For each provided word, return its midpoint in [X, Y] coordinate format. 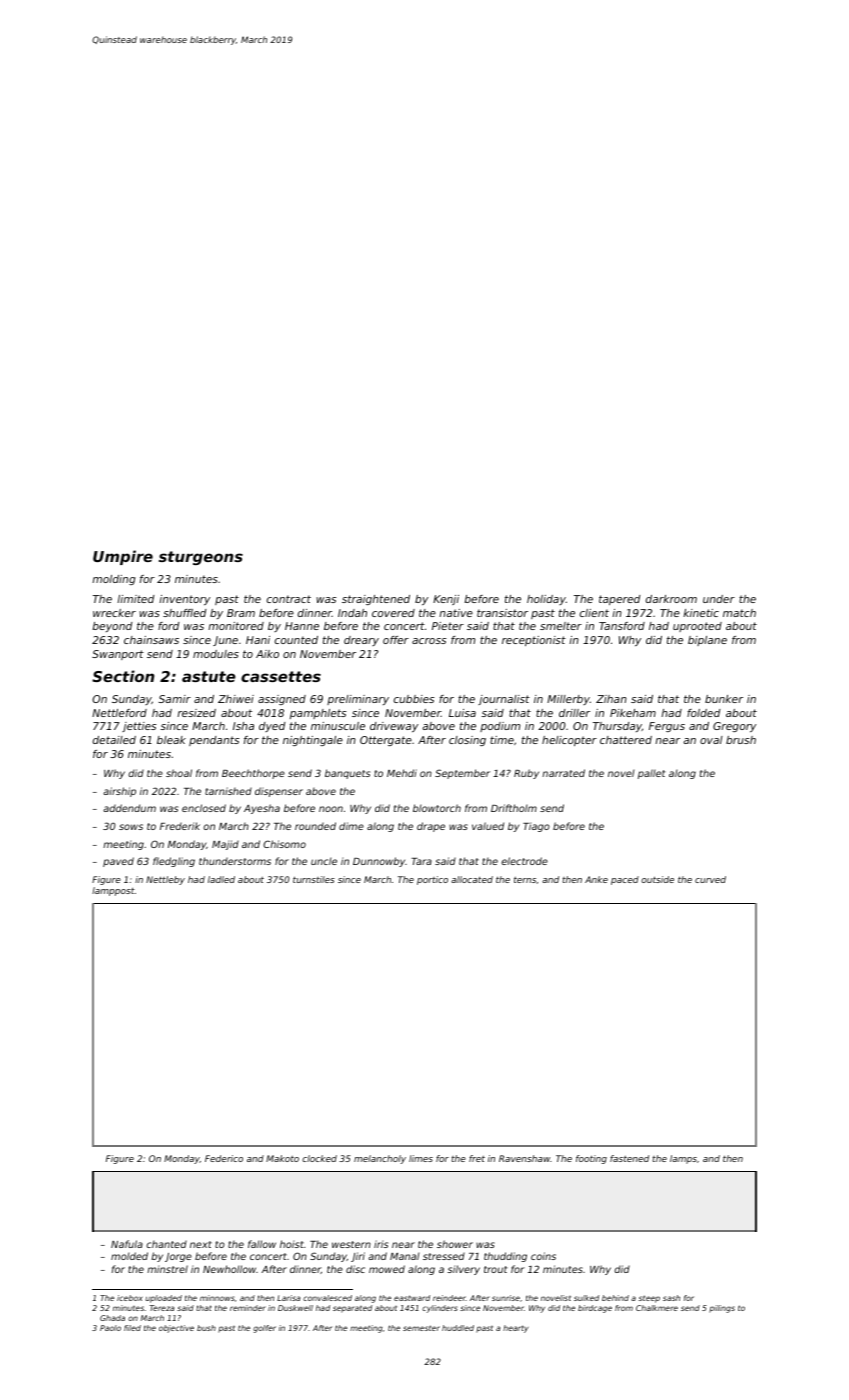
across [429, 641]
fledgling [174, 862]
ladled [221, 879]
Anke [596, 879]
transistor [502, 613]
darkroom [671, 599]
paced [625, 880]
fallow [262, 1244]
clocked [319, 1158]
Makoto [282, 1158]
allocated [472, 879]
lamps [683, 1159]
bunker [724, 699]
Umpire [123, 557]
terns [525, 880]
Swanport [118, 655]
